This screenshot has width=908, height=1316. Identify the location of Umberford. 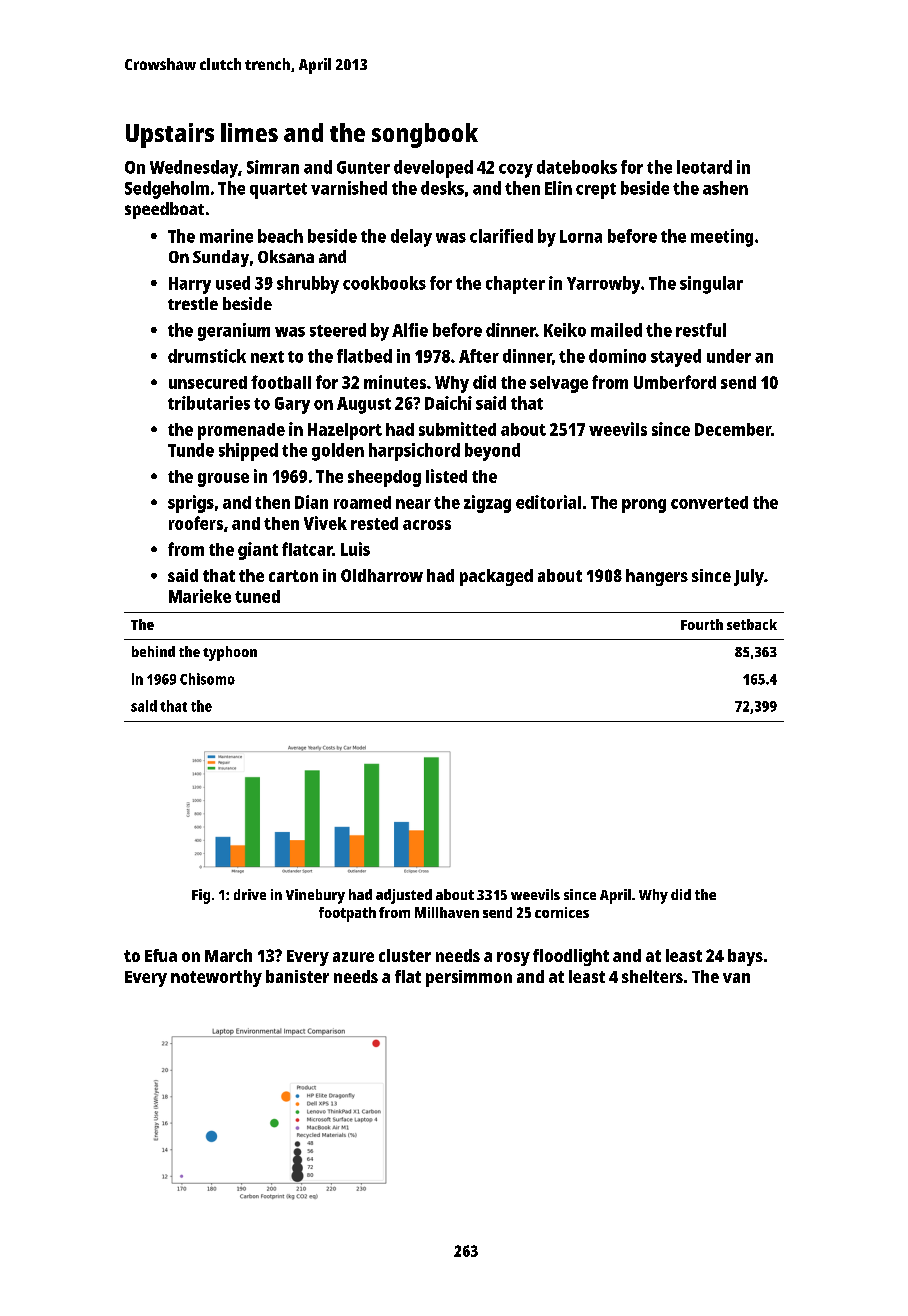
(675, 382).
